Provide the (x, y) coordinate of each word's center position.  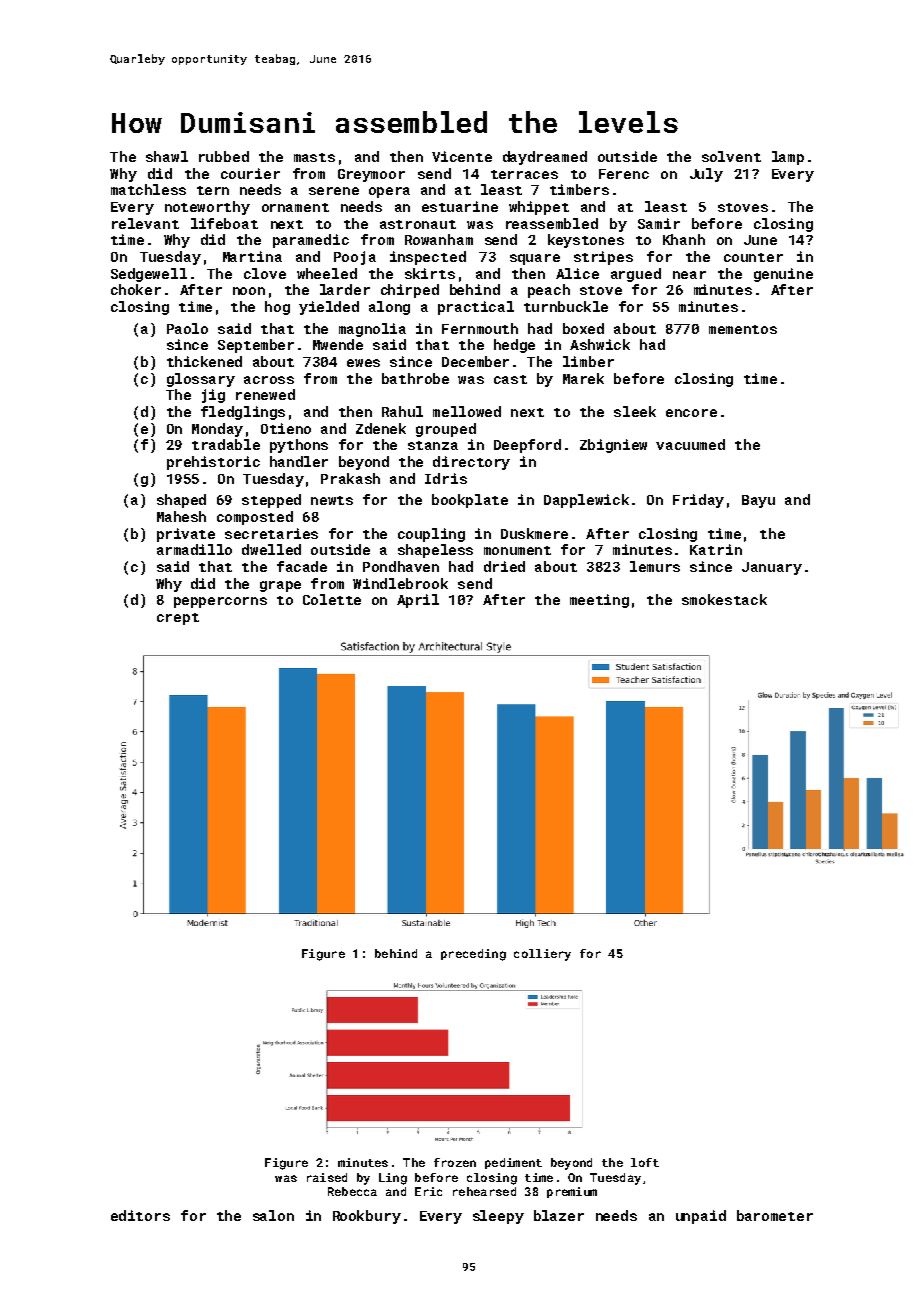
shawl (167, 156)
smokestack (724, 599)
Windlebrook (400, 583)
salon (273, 1215)
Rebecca (352, 1191)
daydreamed (545, 158)
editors (140, 1215)
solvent (731, 156)
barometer (775, 1215)
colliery (542, 955)
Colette (332, 599)
